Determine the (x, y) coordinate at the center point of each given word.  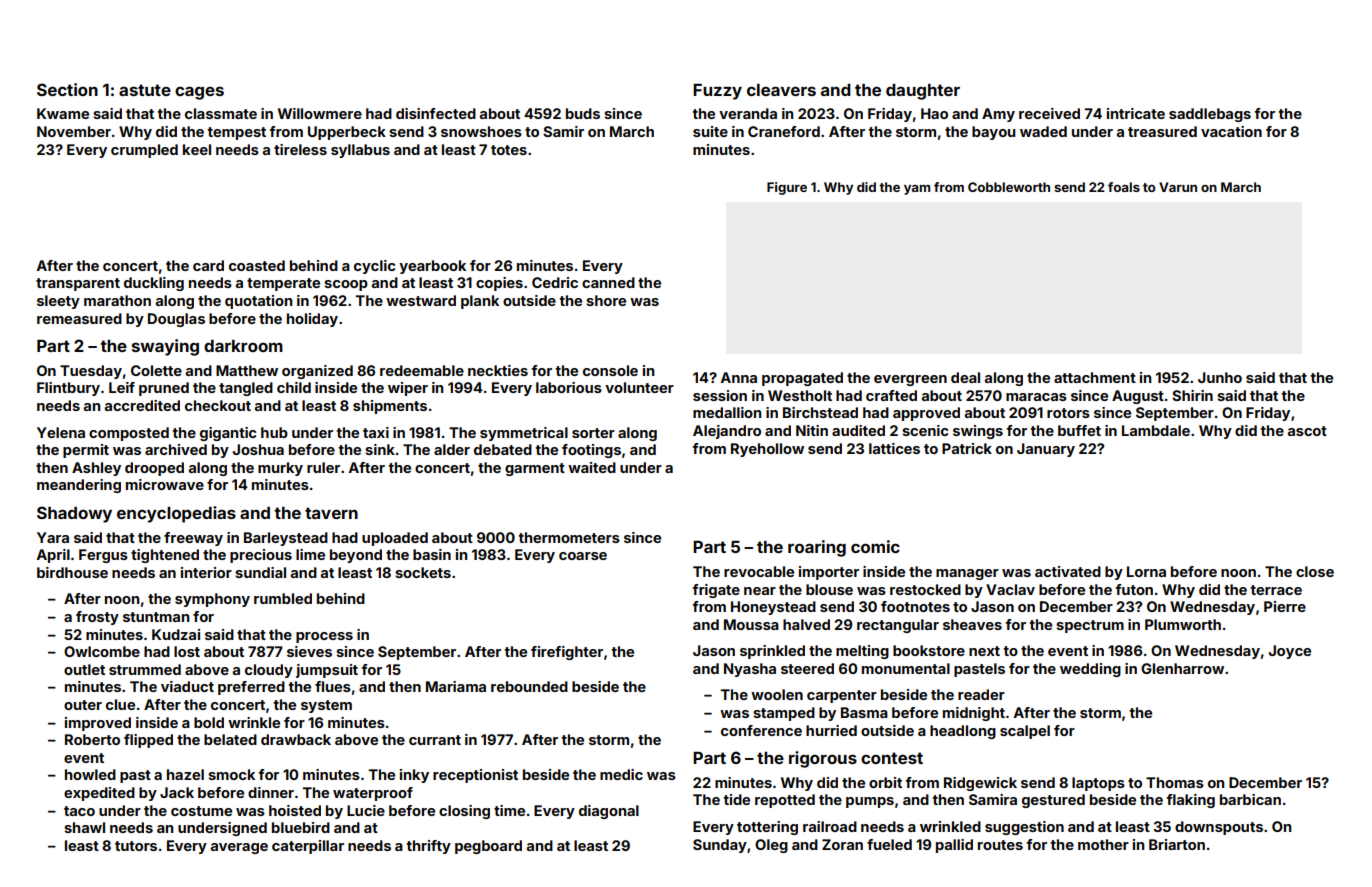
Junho (1220, 377)
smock (231, 774)
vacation (1231, 131)
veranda (748, 113)
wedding (1090, 670)
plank (480, 302)
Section (67, 89)
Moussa (751, 624)
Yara (53, 537)
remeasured (79, 318)
